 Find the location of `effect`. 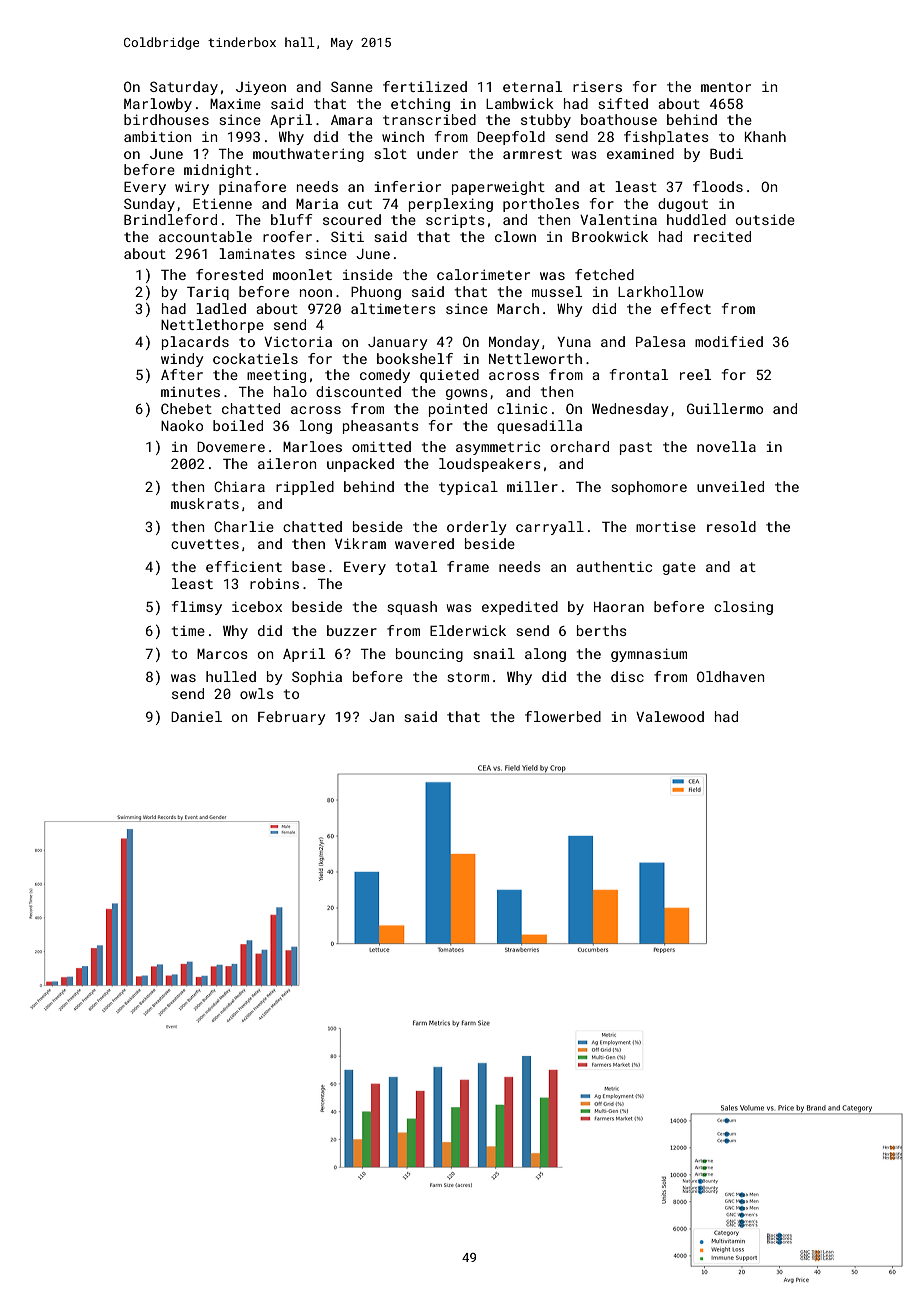

effect is located at coordinates (686, 308).
